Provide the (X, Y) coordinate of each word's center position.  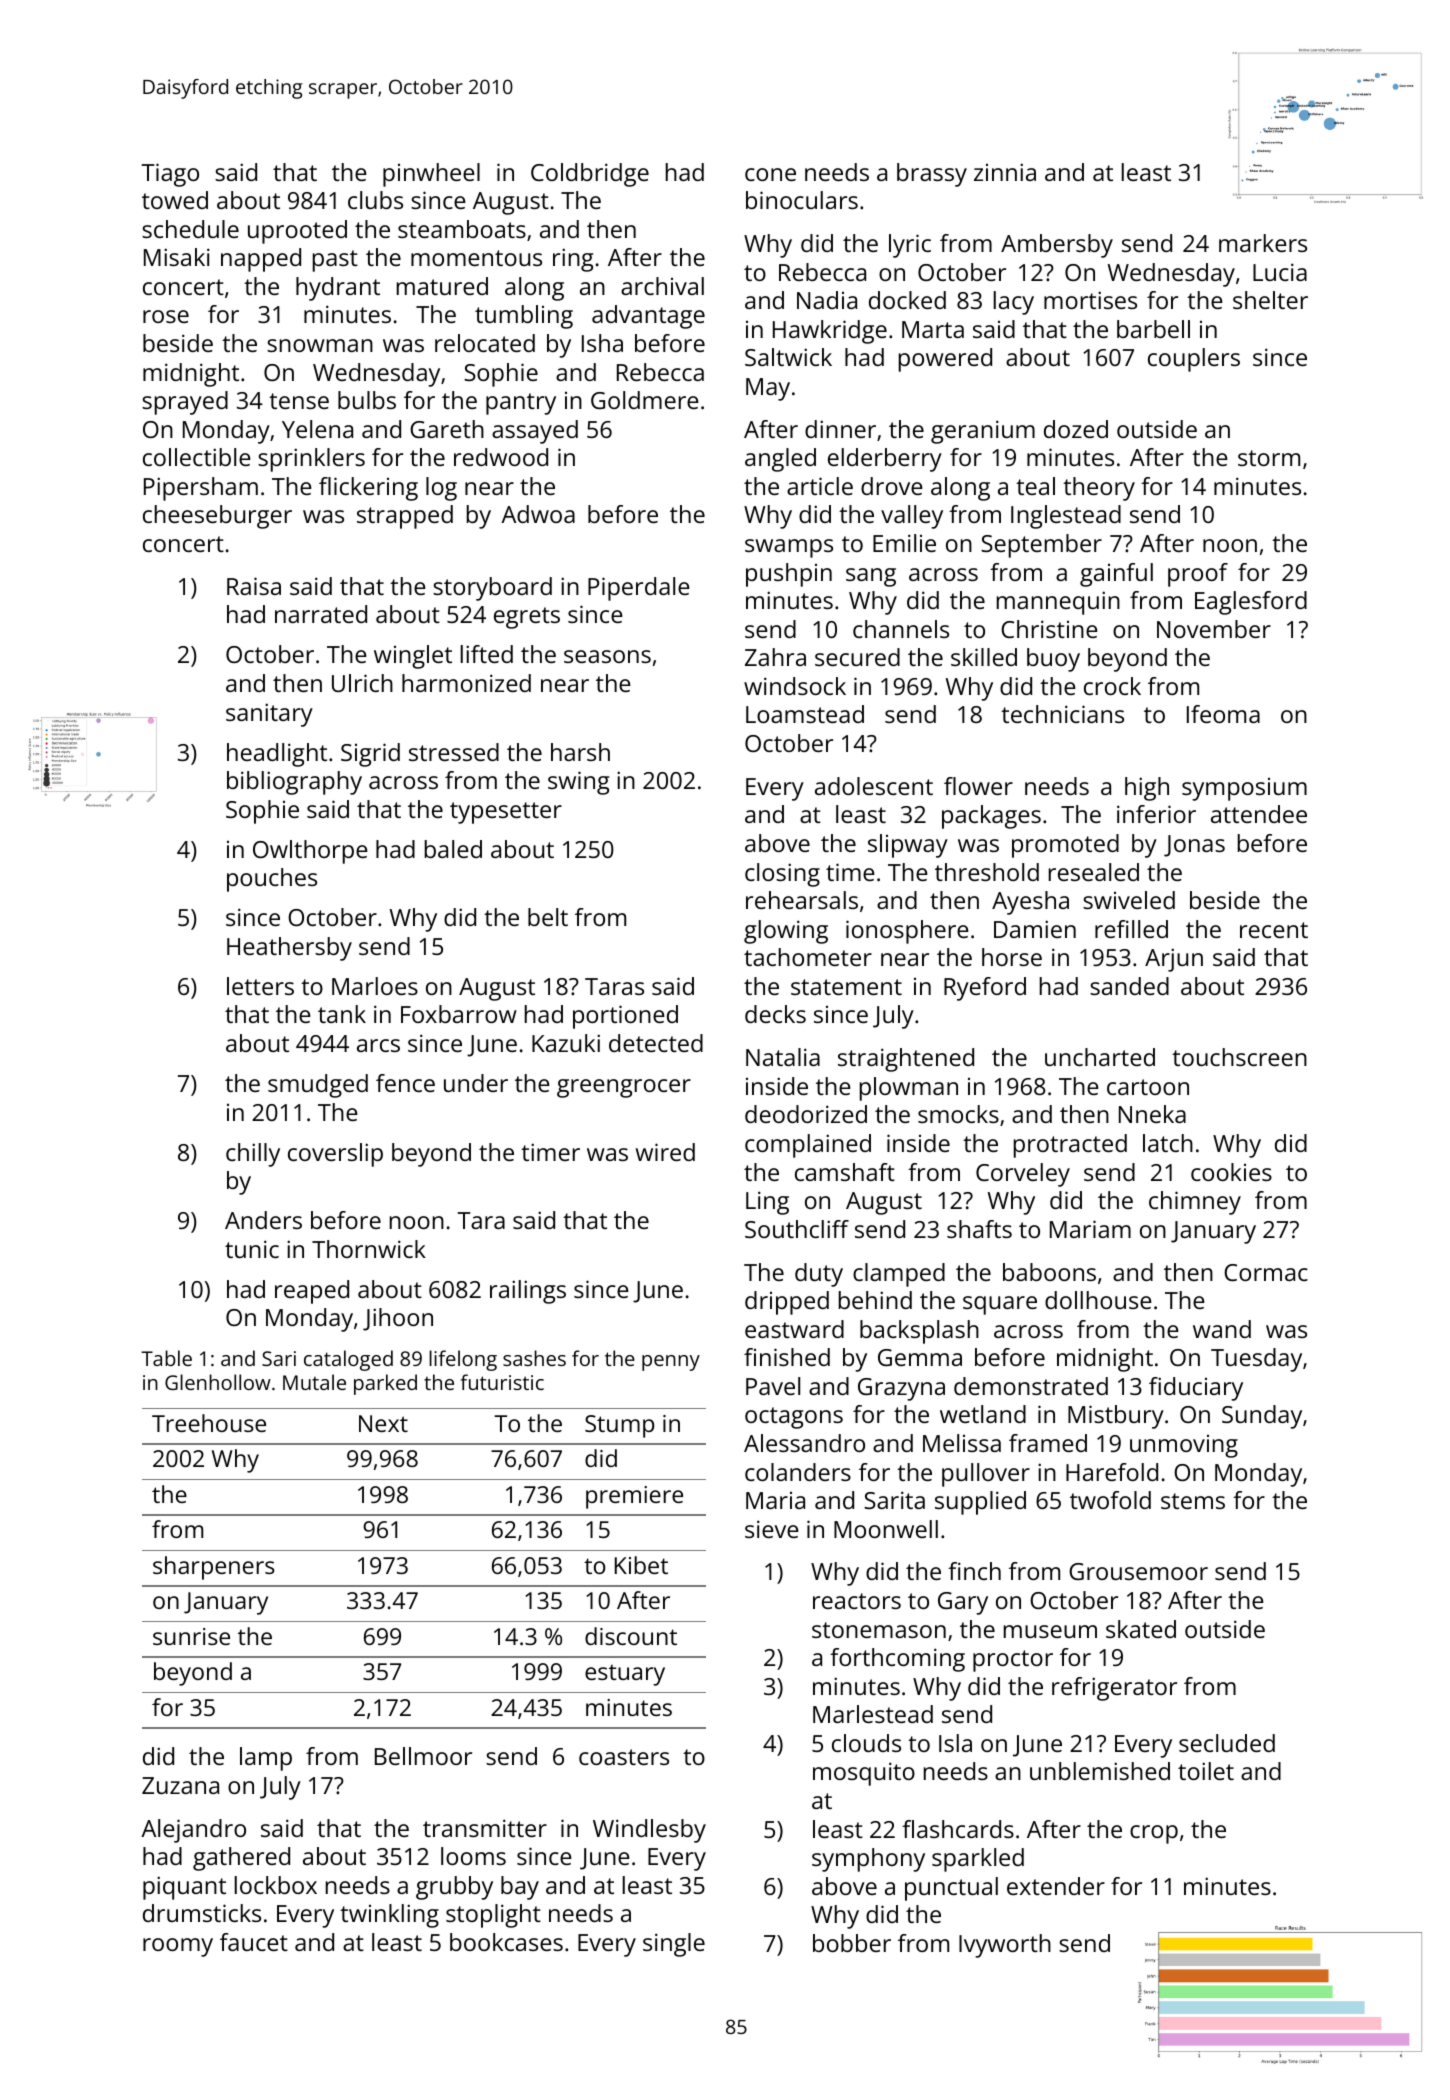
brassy (932, 175)
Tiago (170, 175)
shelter (1270, 300)
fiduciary (1196, 1389)
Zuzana (180, 1785)
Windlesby (649, 1831)
